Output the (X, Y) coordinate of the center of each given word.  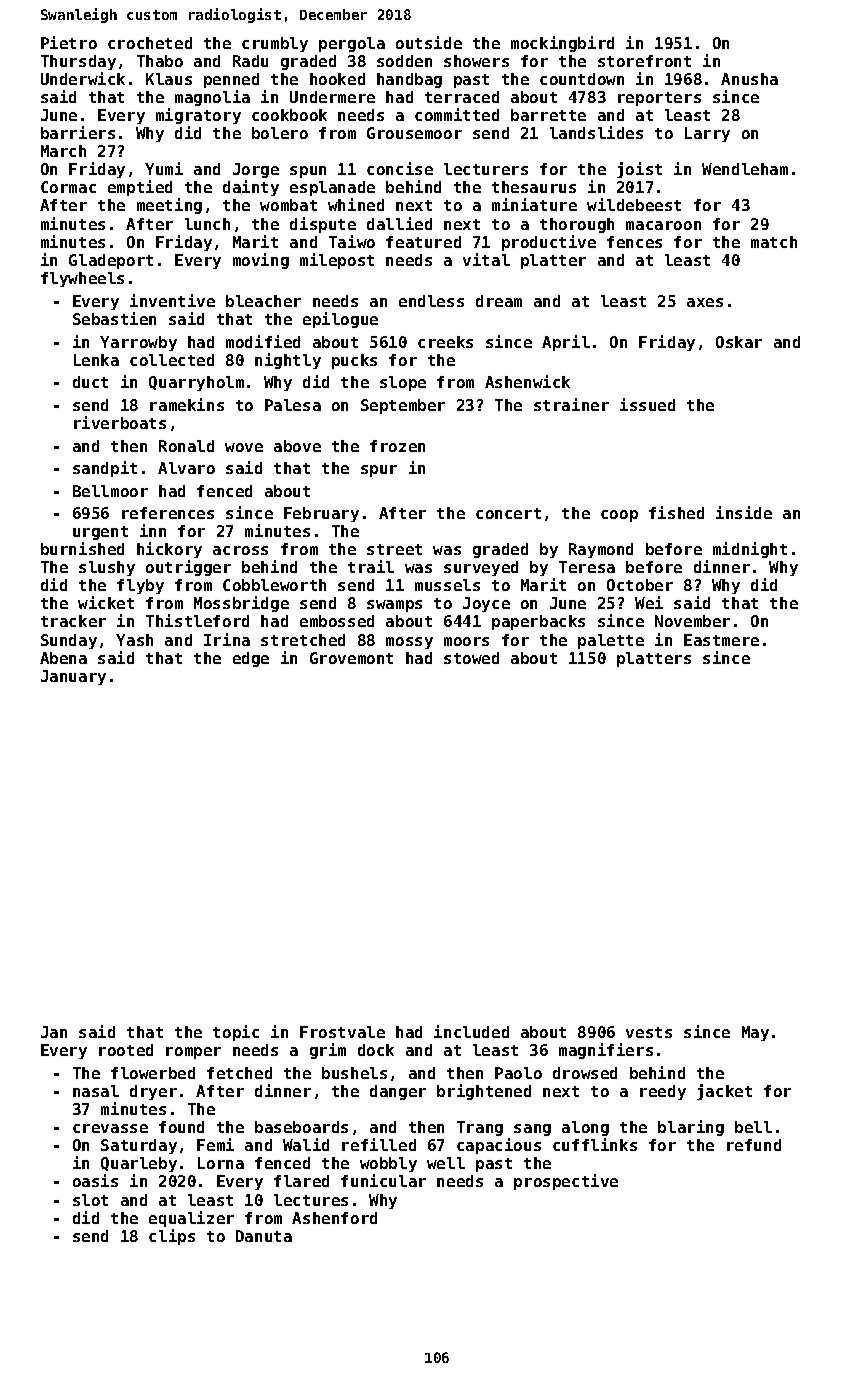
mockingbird (562, 44)
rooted (126, 1050)
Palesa (293, 405)
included (471, 1031)
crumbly (275, 44)
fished (676, 512)
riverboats (120, 422)
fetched (239, 1073)
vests (649, 1032)
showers (476, 61)
